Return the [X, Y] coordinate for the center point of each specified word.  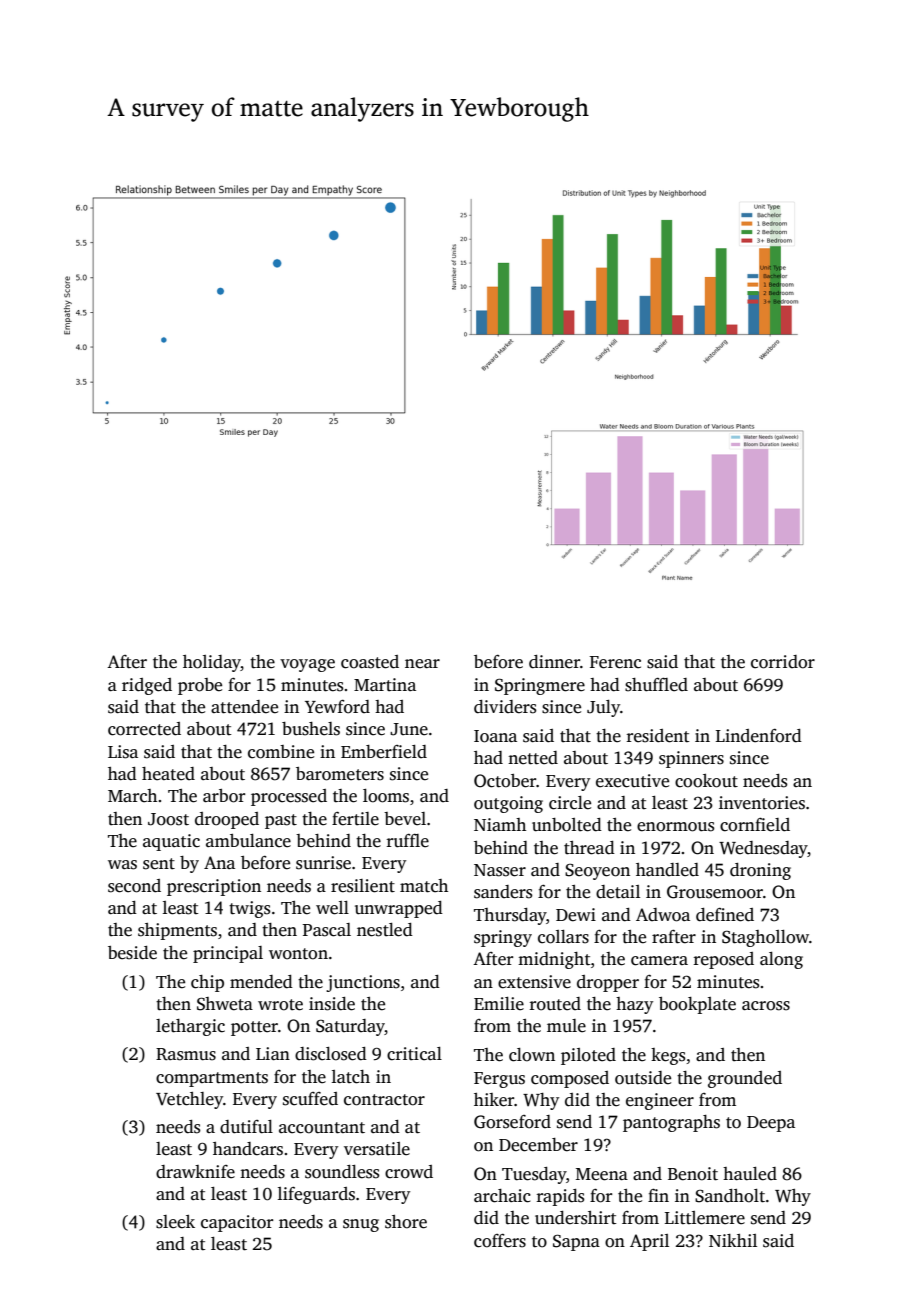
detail [618, 892]
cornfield [755, 825]
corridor [783, 662]
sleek [175, 1222]
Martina [385, 685]
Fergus [499, 1080]
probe [200, 686]
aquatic [171, 842]
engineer [660, 1101]
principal [228, 954]
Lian [273, 1053]
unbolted [567, 825]
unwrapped [399, 909]
